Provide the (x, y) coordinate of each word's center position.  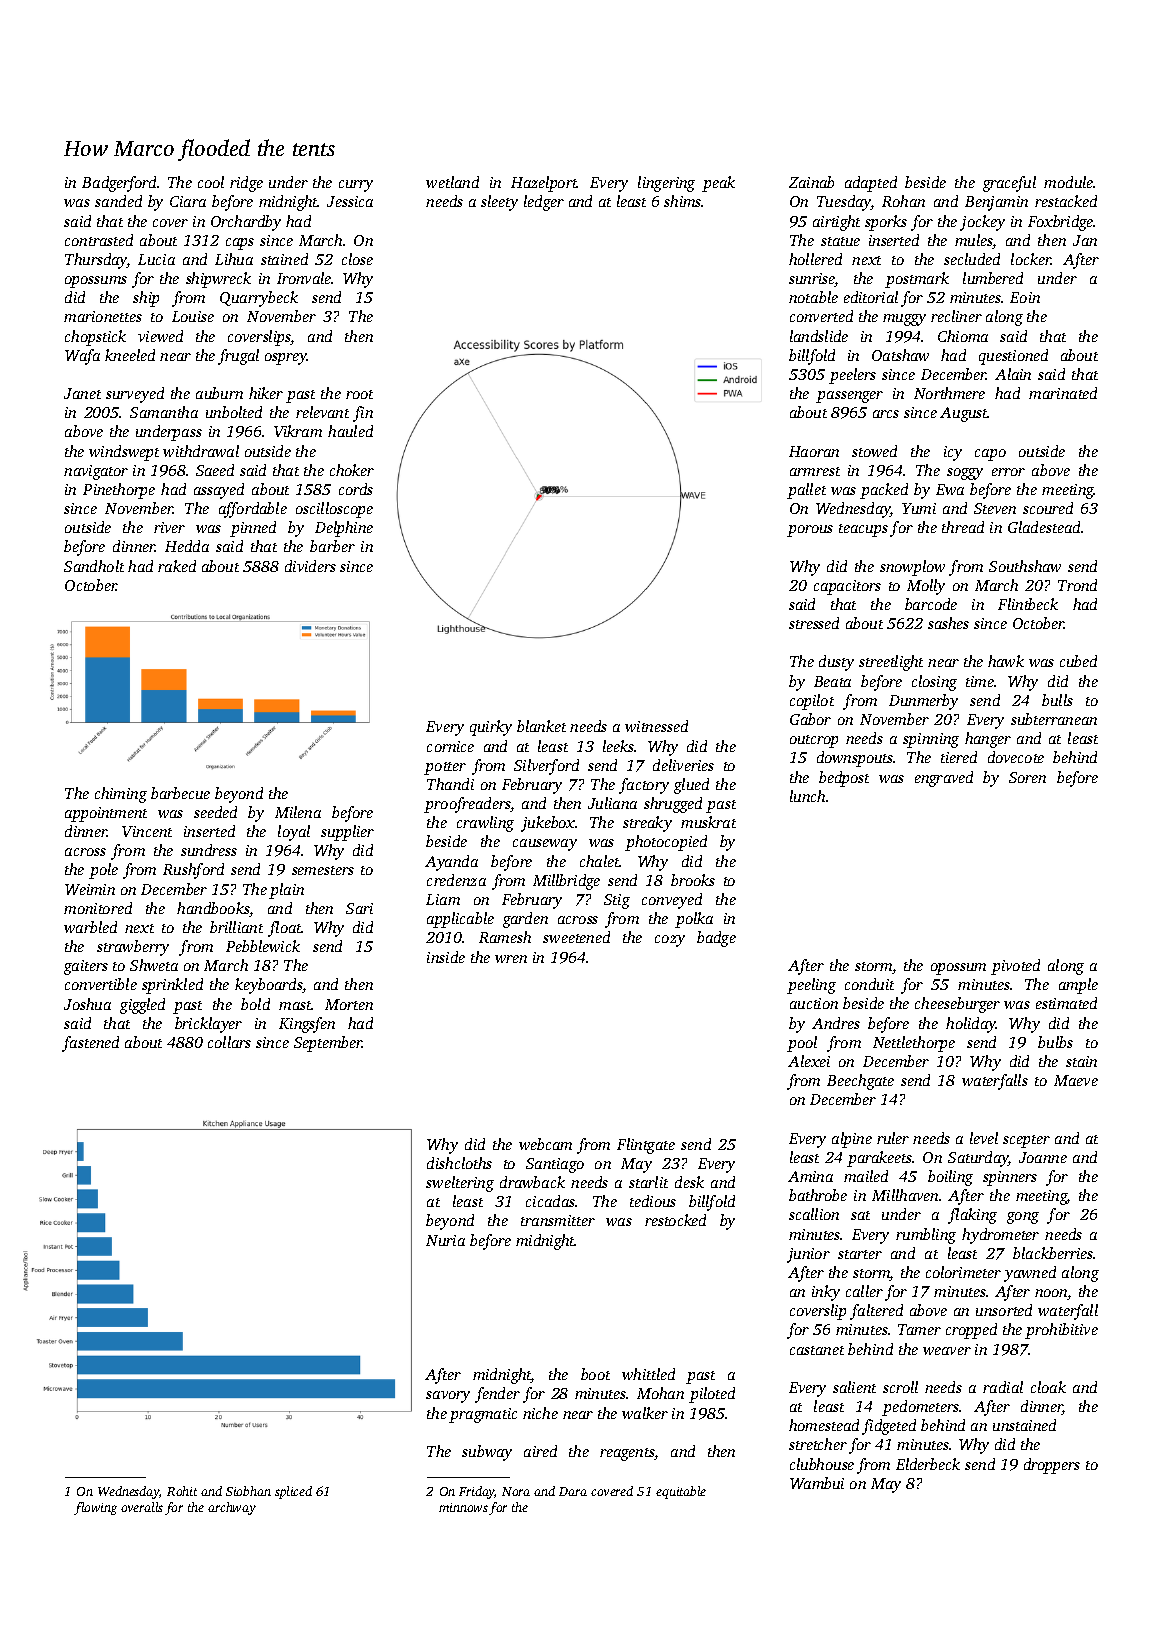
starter (860, 1254)
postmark (917, 280)
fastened (90, 1044)
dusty (836, 663)
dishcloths (459, 1163)
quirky (491, 728)
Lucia (156, 259)
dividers (310, 566)
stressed (814, 623)
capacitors (847, 587)
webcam (545, 1144)
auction (814, 1003)
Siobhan (248, 1491)
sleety (499, 203)
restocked (675, 1220)
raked (177, 566)
